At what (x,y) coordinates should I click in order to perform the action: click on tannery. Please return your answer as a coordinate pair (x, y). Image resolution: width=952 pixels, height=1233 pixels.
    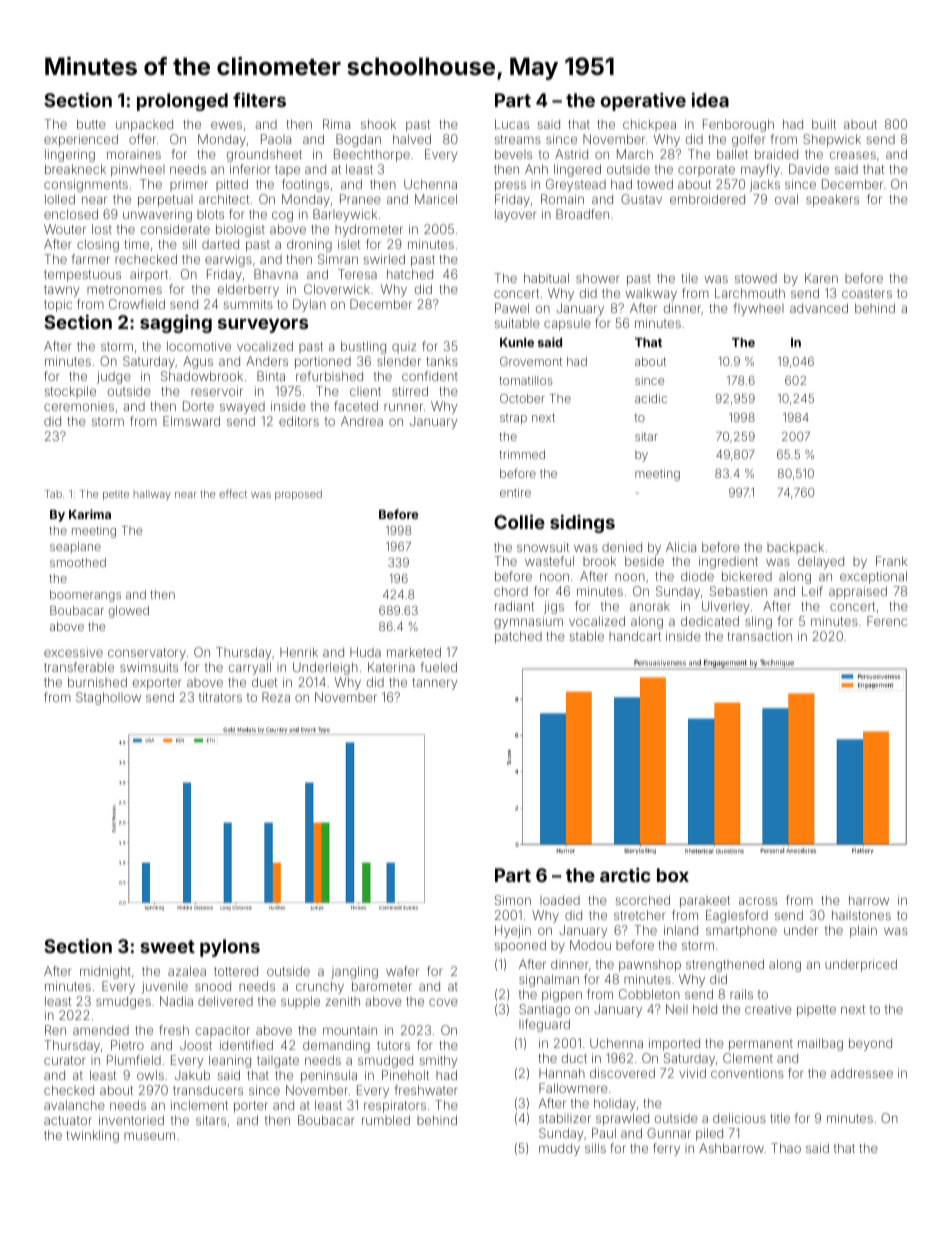
    Looking at the image, I should click on (435, 684).
